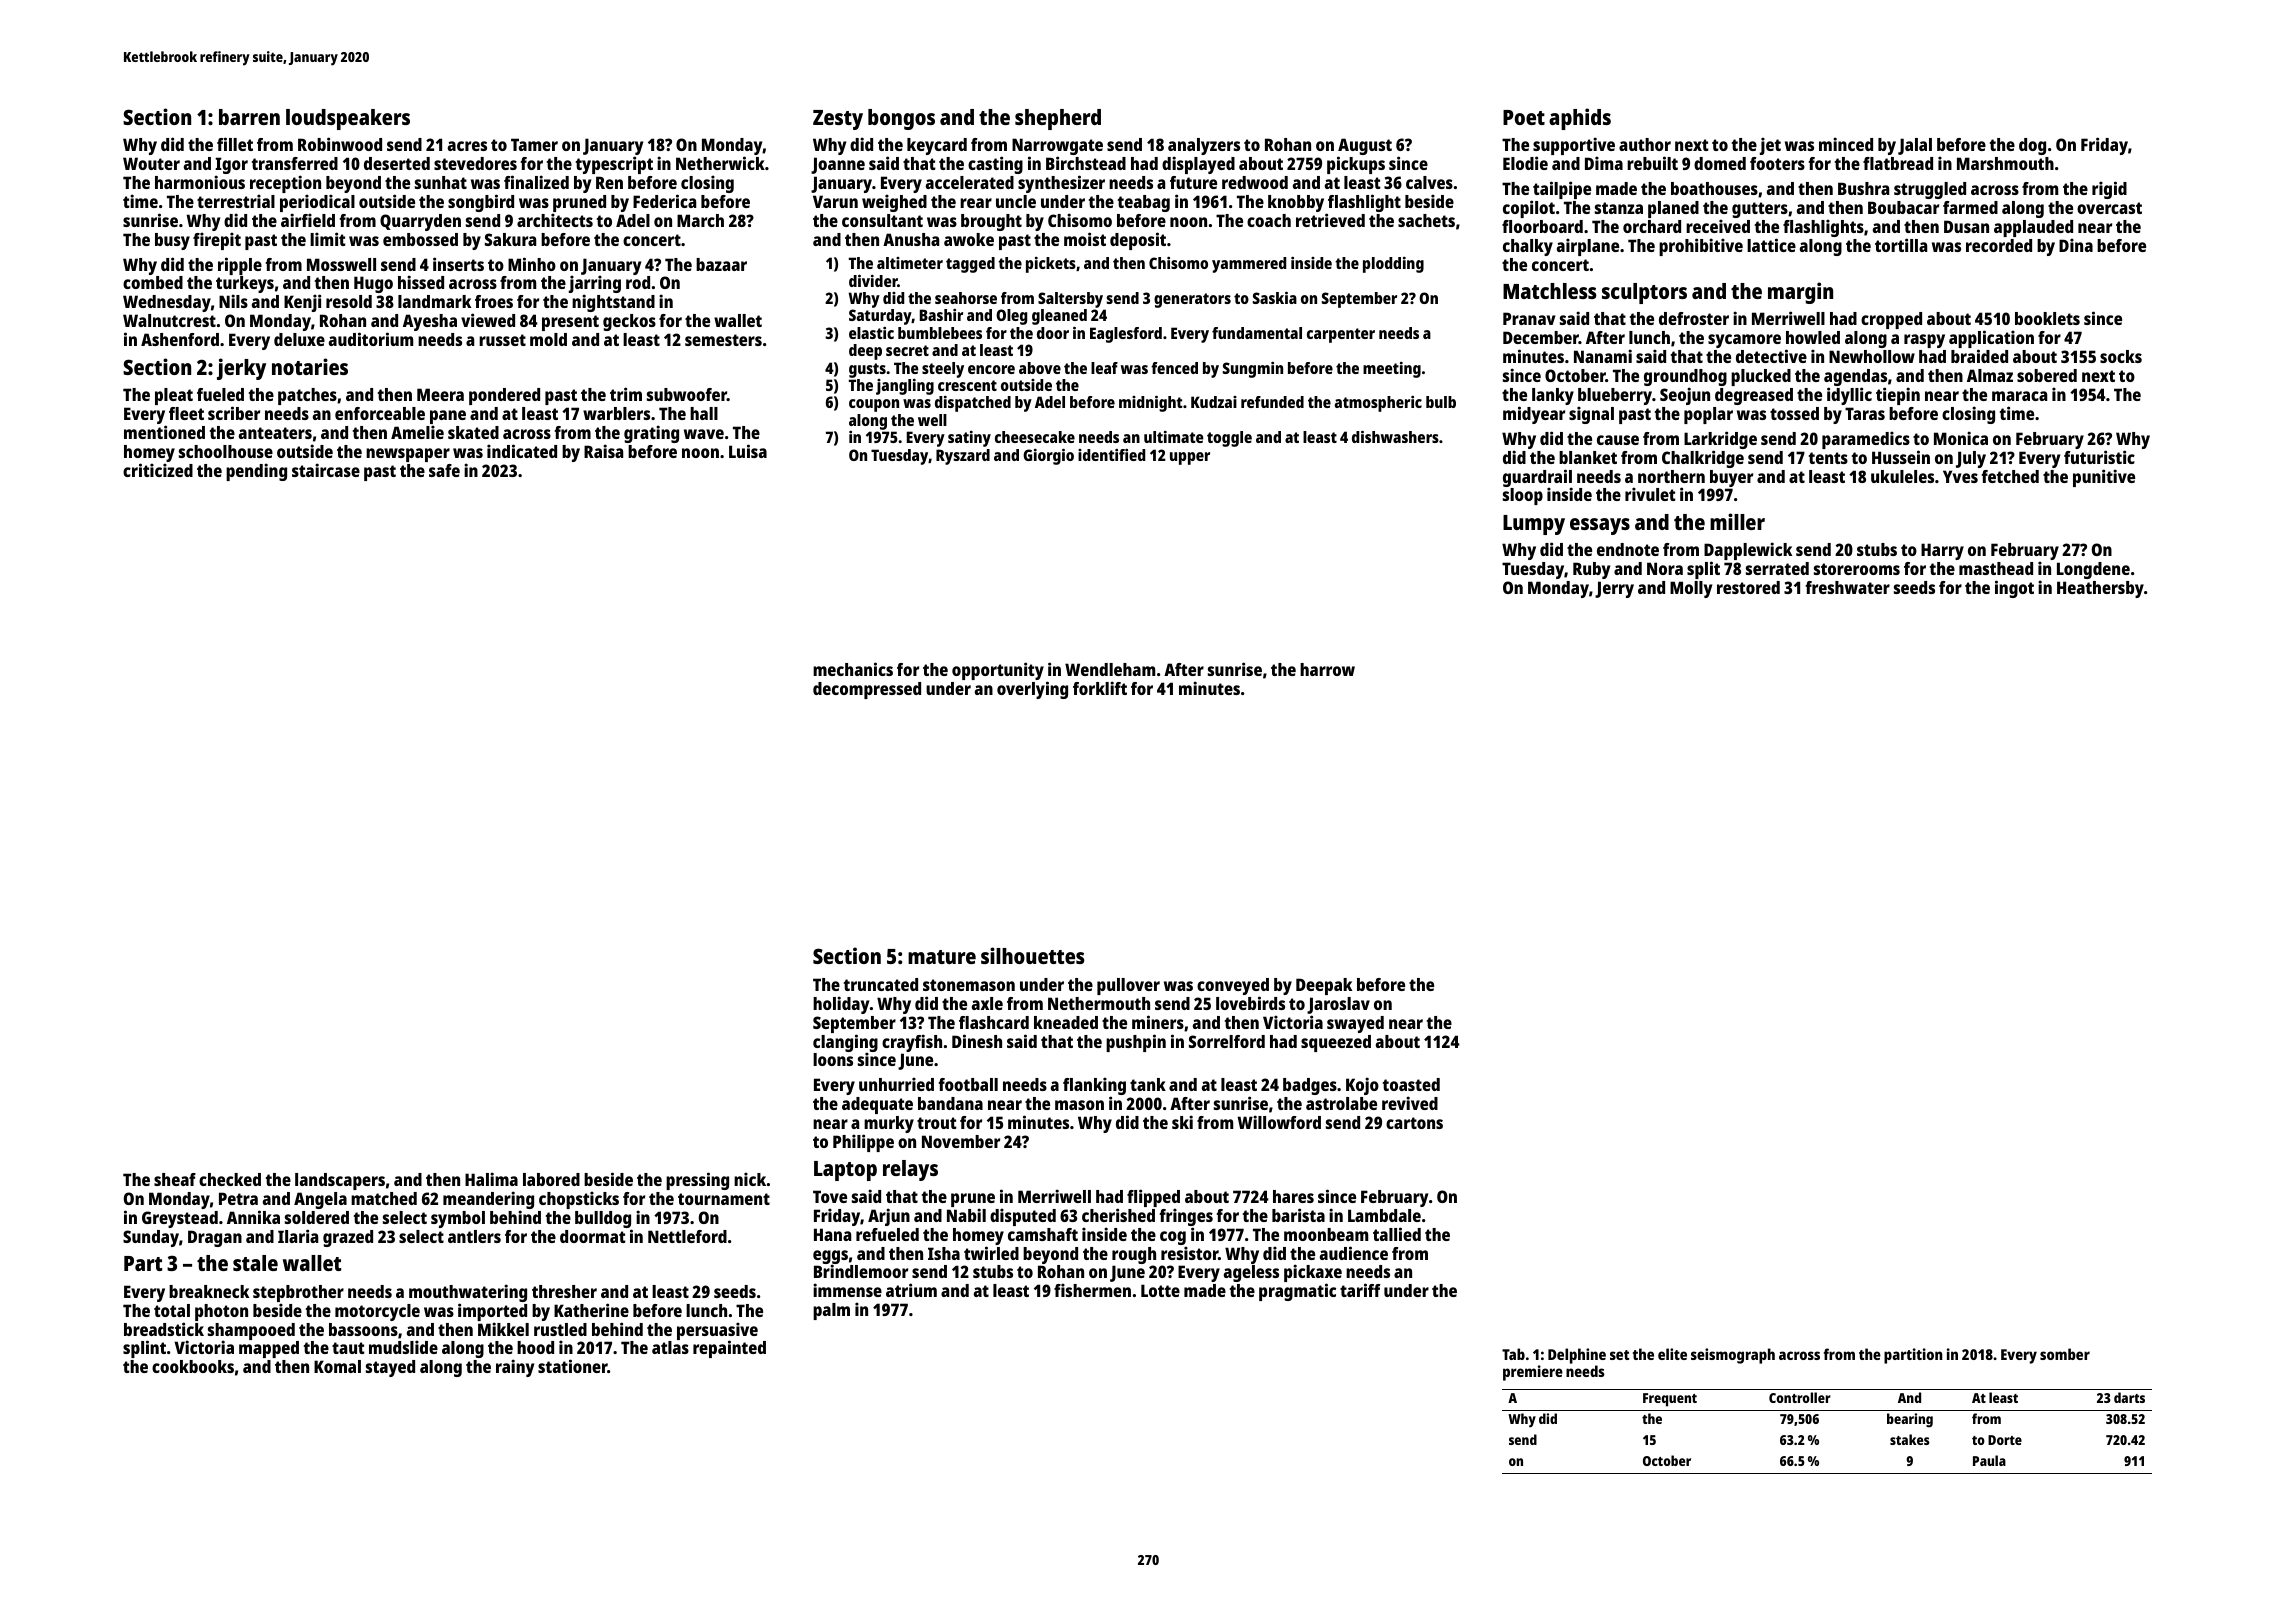 The width and height of the screenshot is (2275, 1609). I want to click on shepherd, so click(1058, 119).
